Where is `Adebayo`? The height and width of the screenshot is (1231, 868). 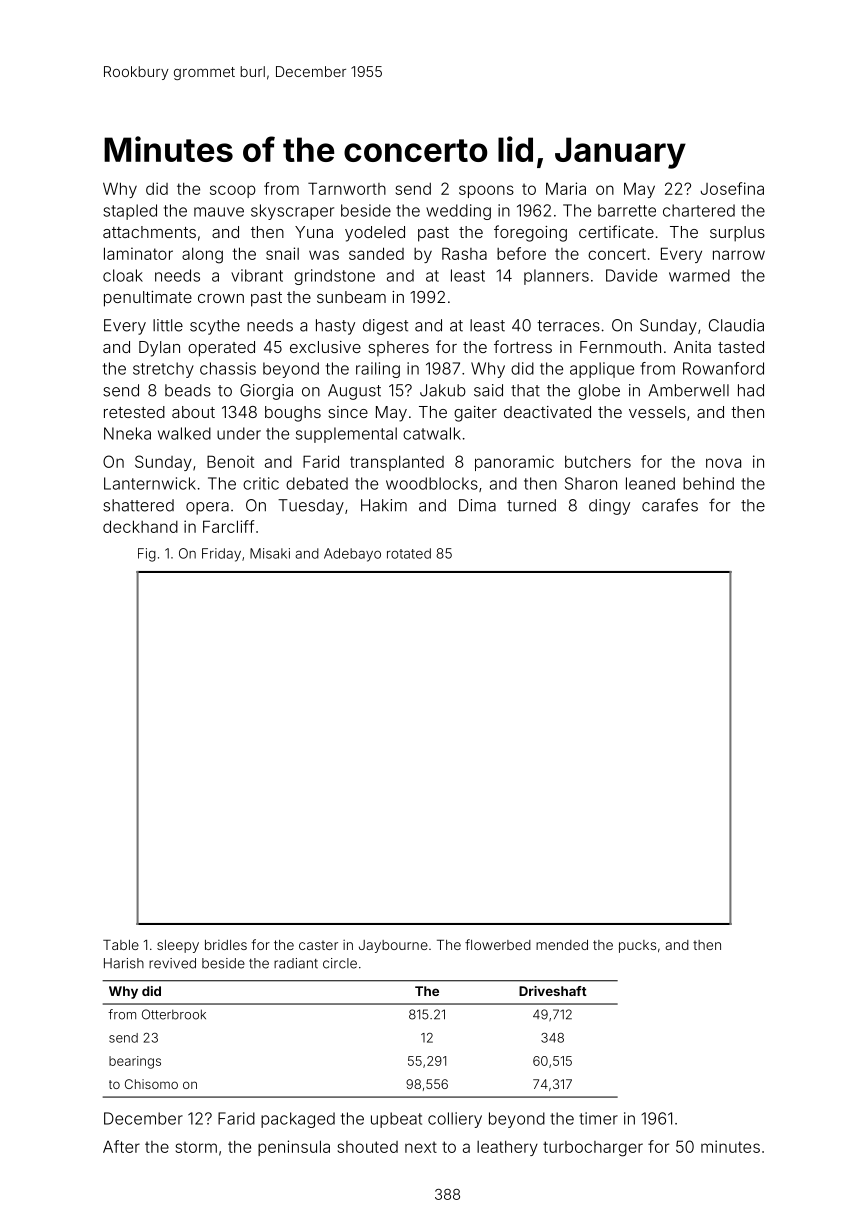 Adebayo is located at coordinates (352, 555).
